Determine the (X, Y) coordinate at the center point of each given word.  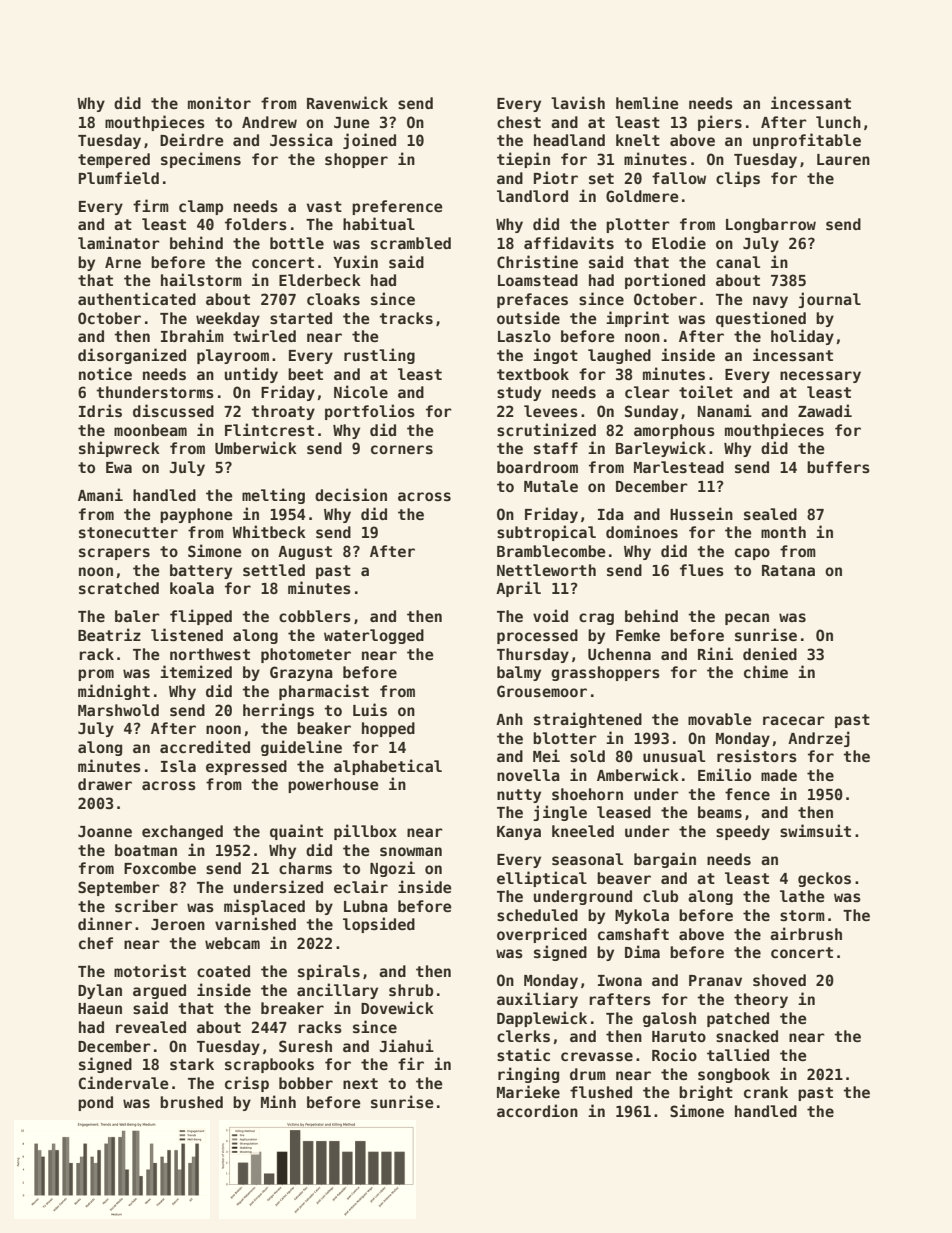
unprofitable (807, 141)
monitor (219, 102)
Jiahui (406, 1045)
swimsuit (815, 830)
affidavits (569, 242)
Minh (278, 1101)
